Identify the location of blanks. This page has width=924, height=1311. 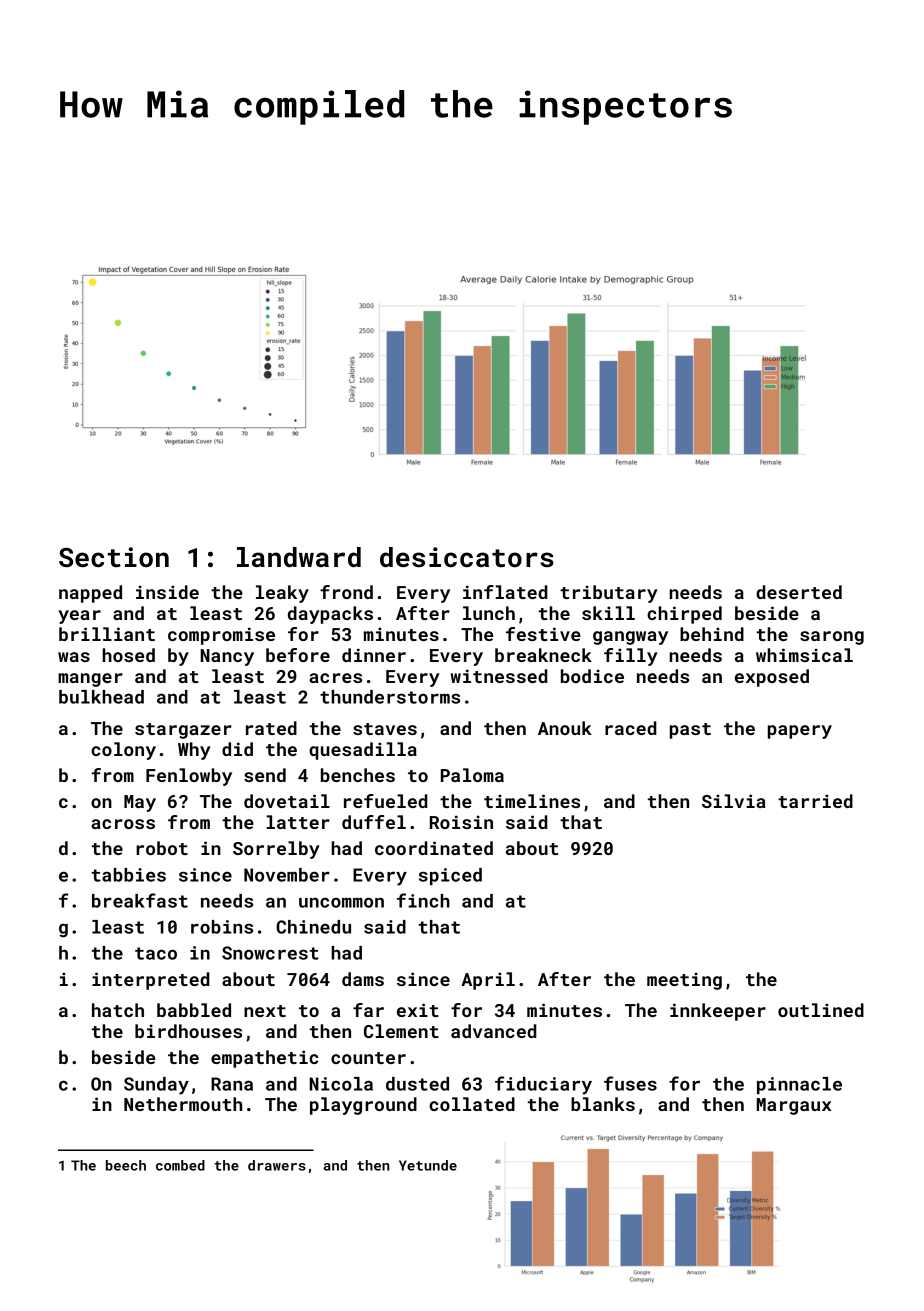
(603, 1104).
